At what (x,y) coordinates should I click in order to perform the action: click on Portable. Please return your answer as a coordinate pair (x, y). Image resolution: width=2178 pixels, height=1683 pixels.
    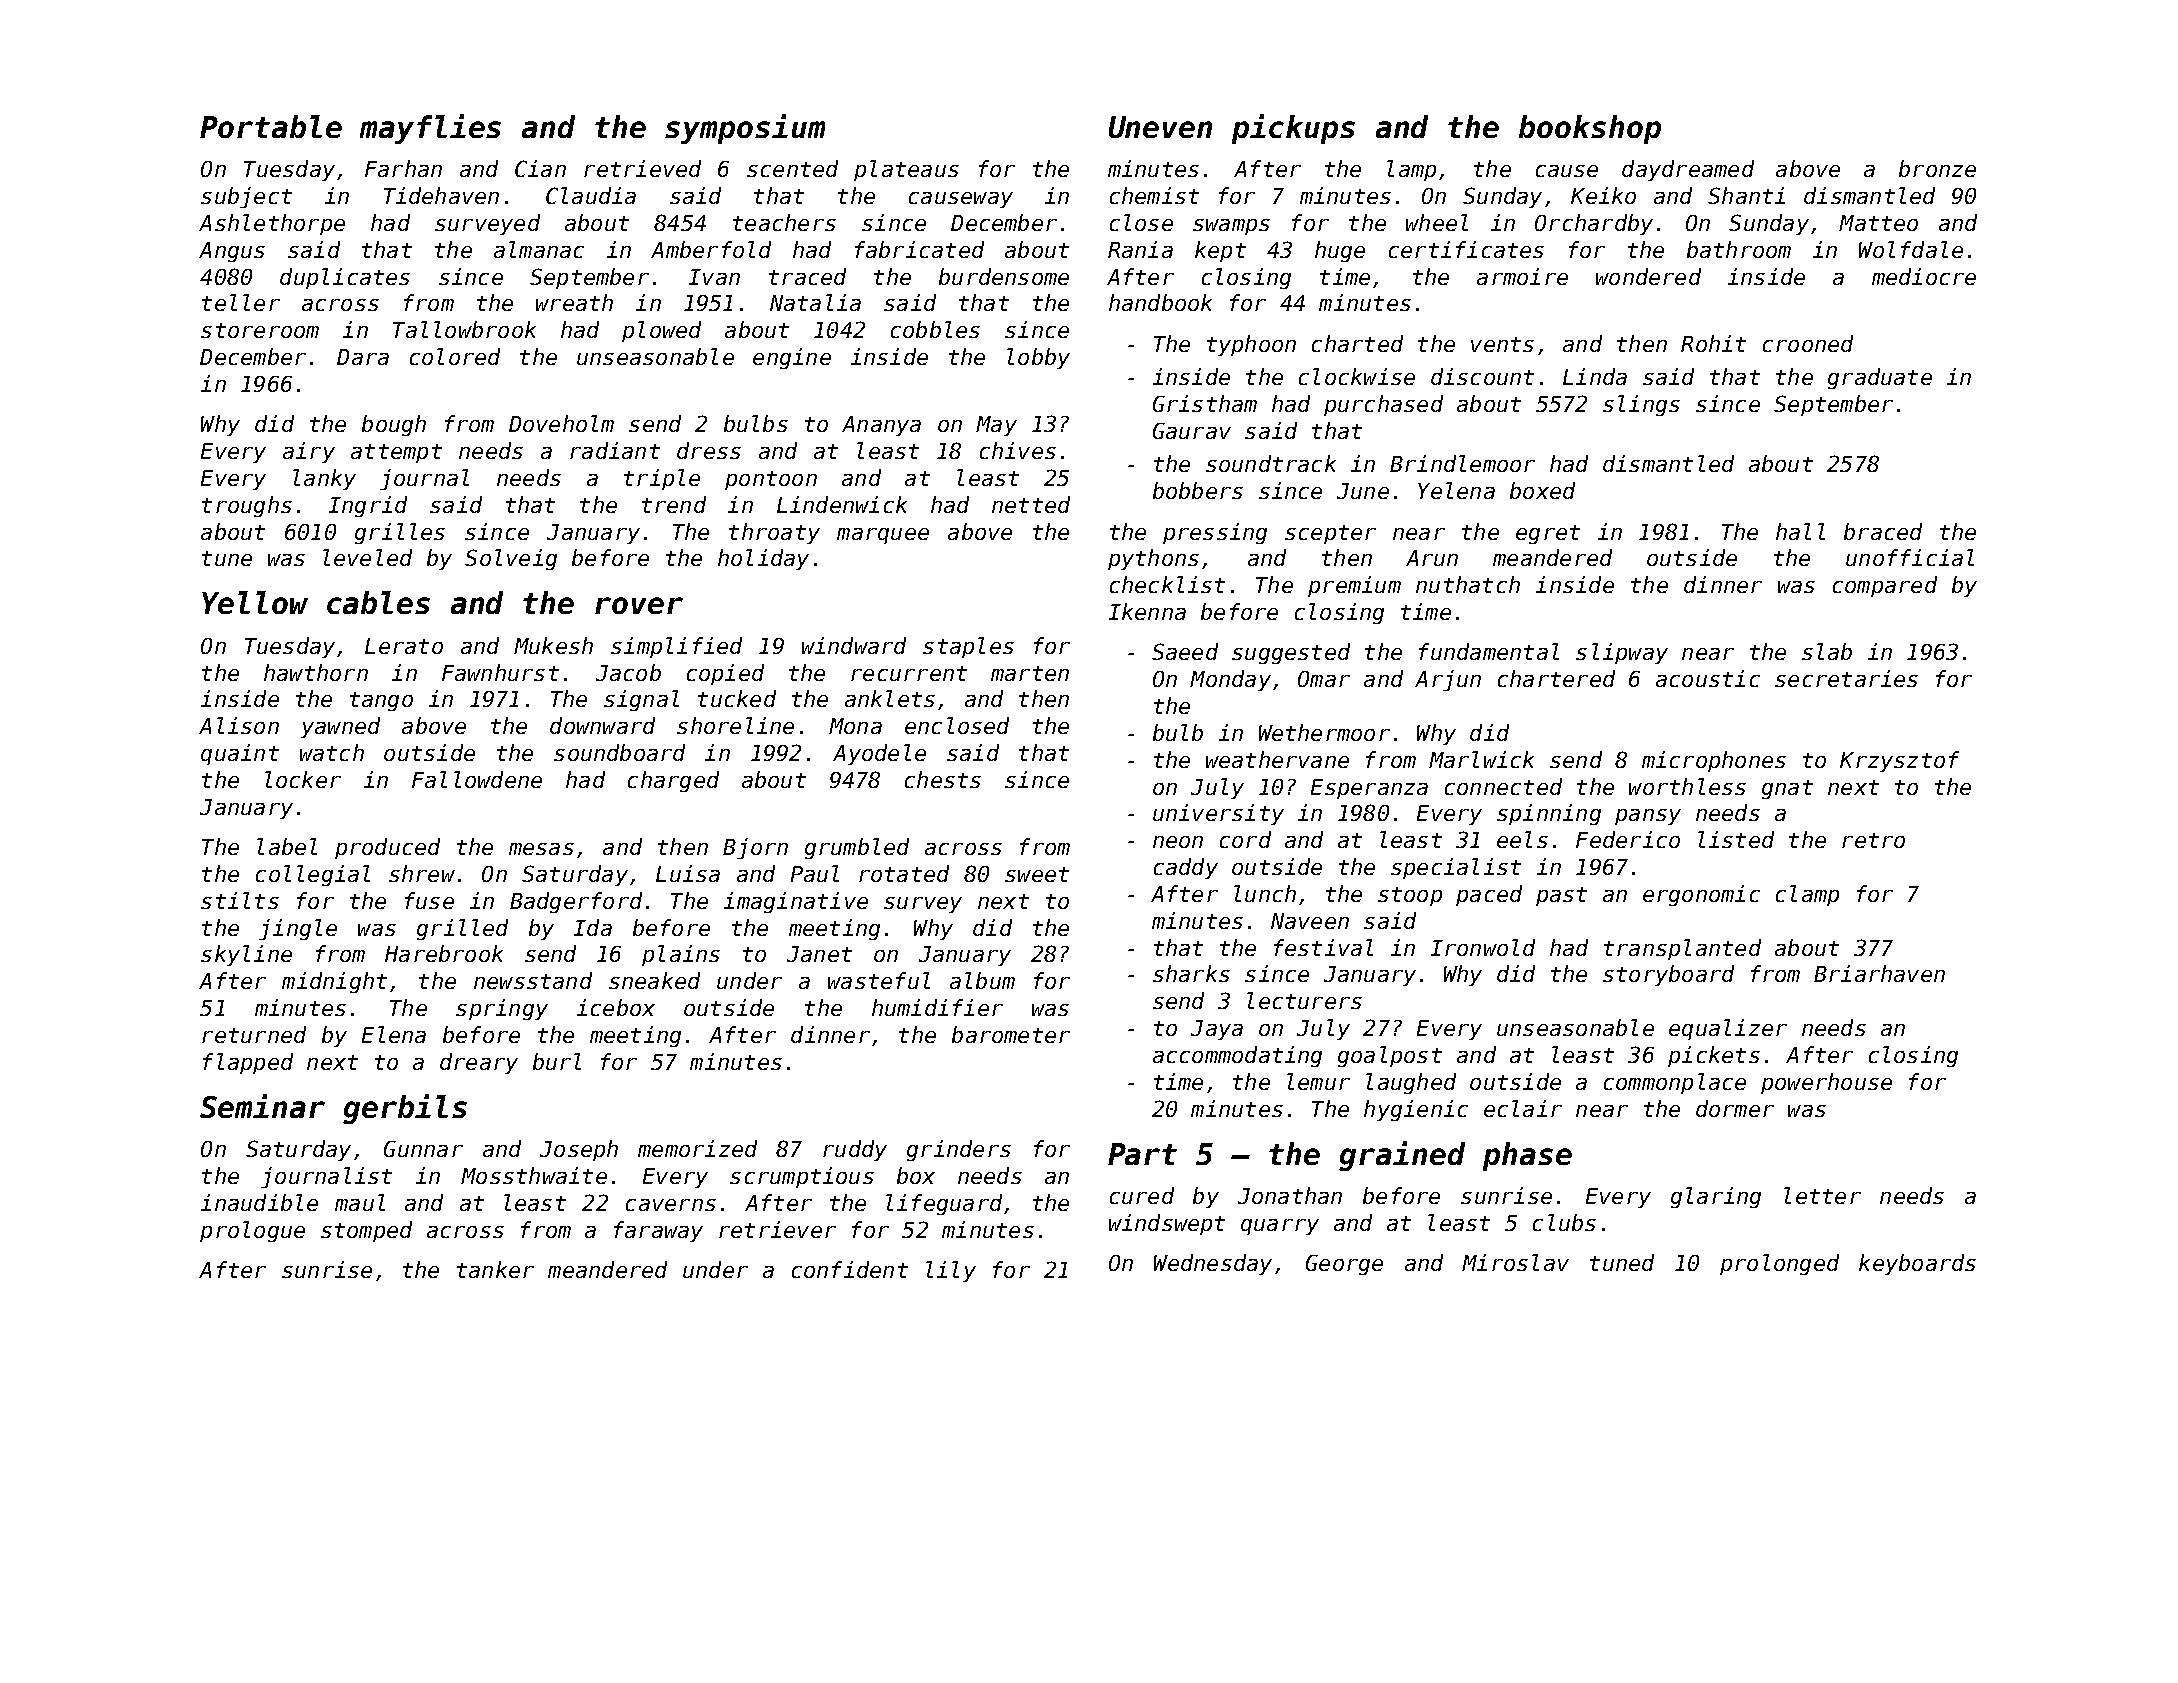
    Looking at the image, I should click on (271, 126).
